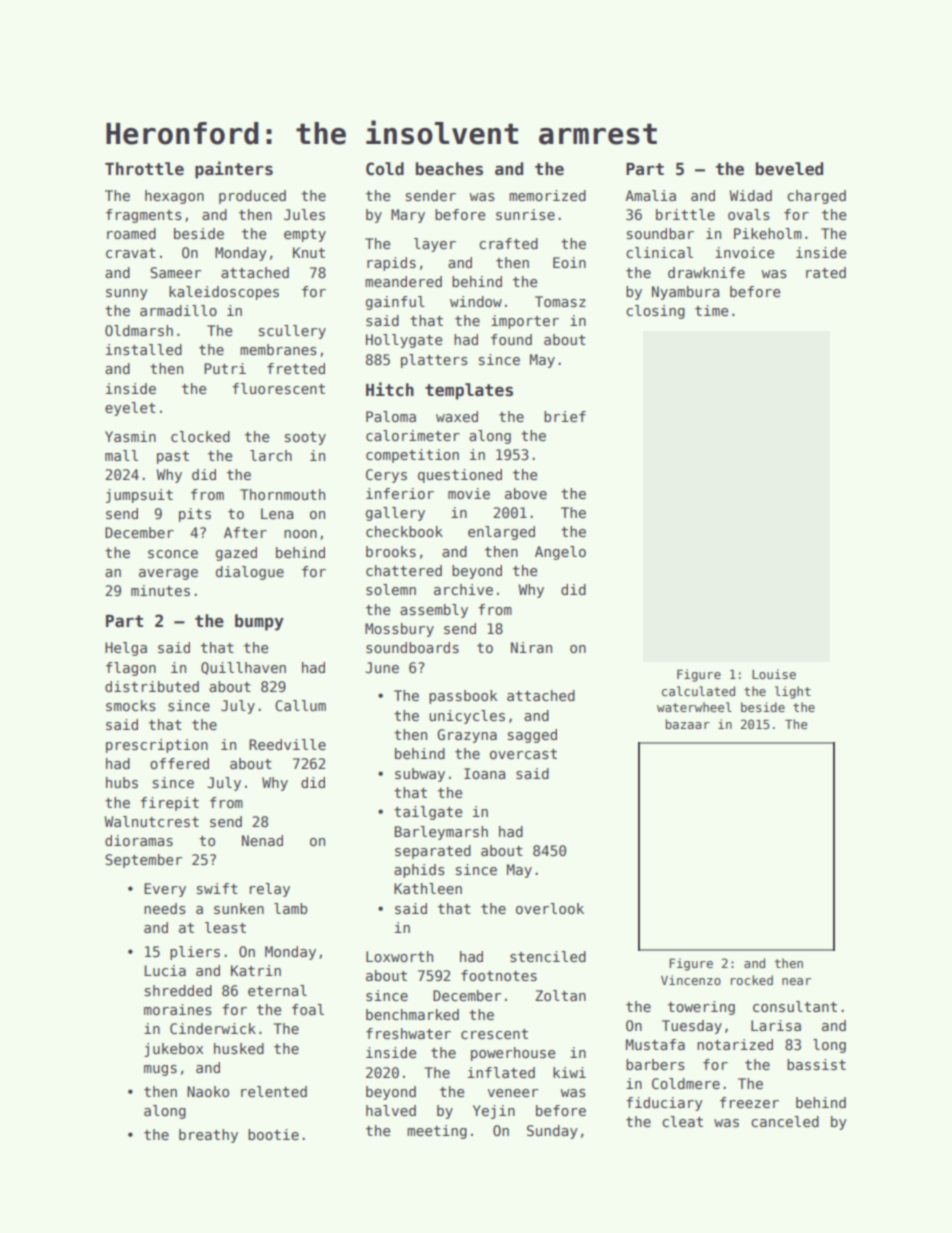 Image resolution: width=952 pixels, height=1233 pixels. What do you see at coordinates (789, 169) in the screenshot?
I see `beveled` at bounding box center [789, 169].
